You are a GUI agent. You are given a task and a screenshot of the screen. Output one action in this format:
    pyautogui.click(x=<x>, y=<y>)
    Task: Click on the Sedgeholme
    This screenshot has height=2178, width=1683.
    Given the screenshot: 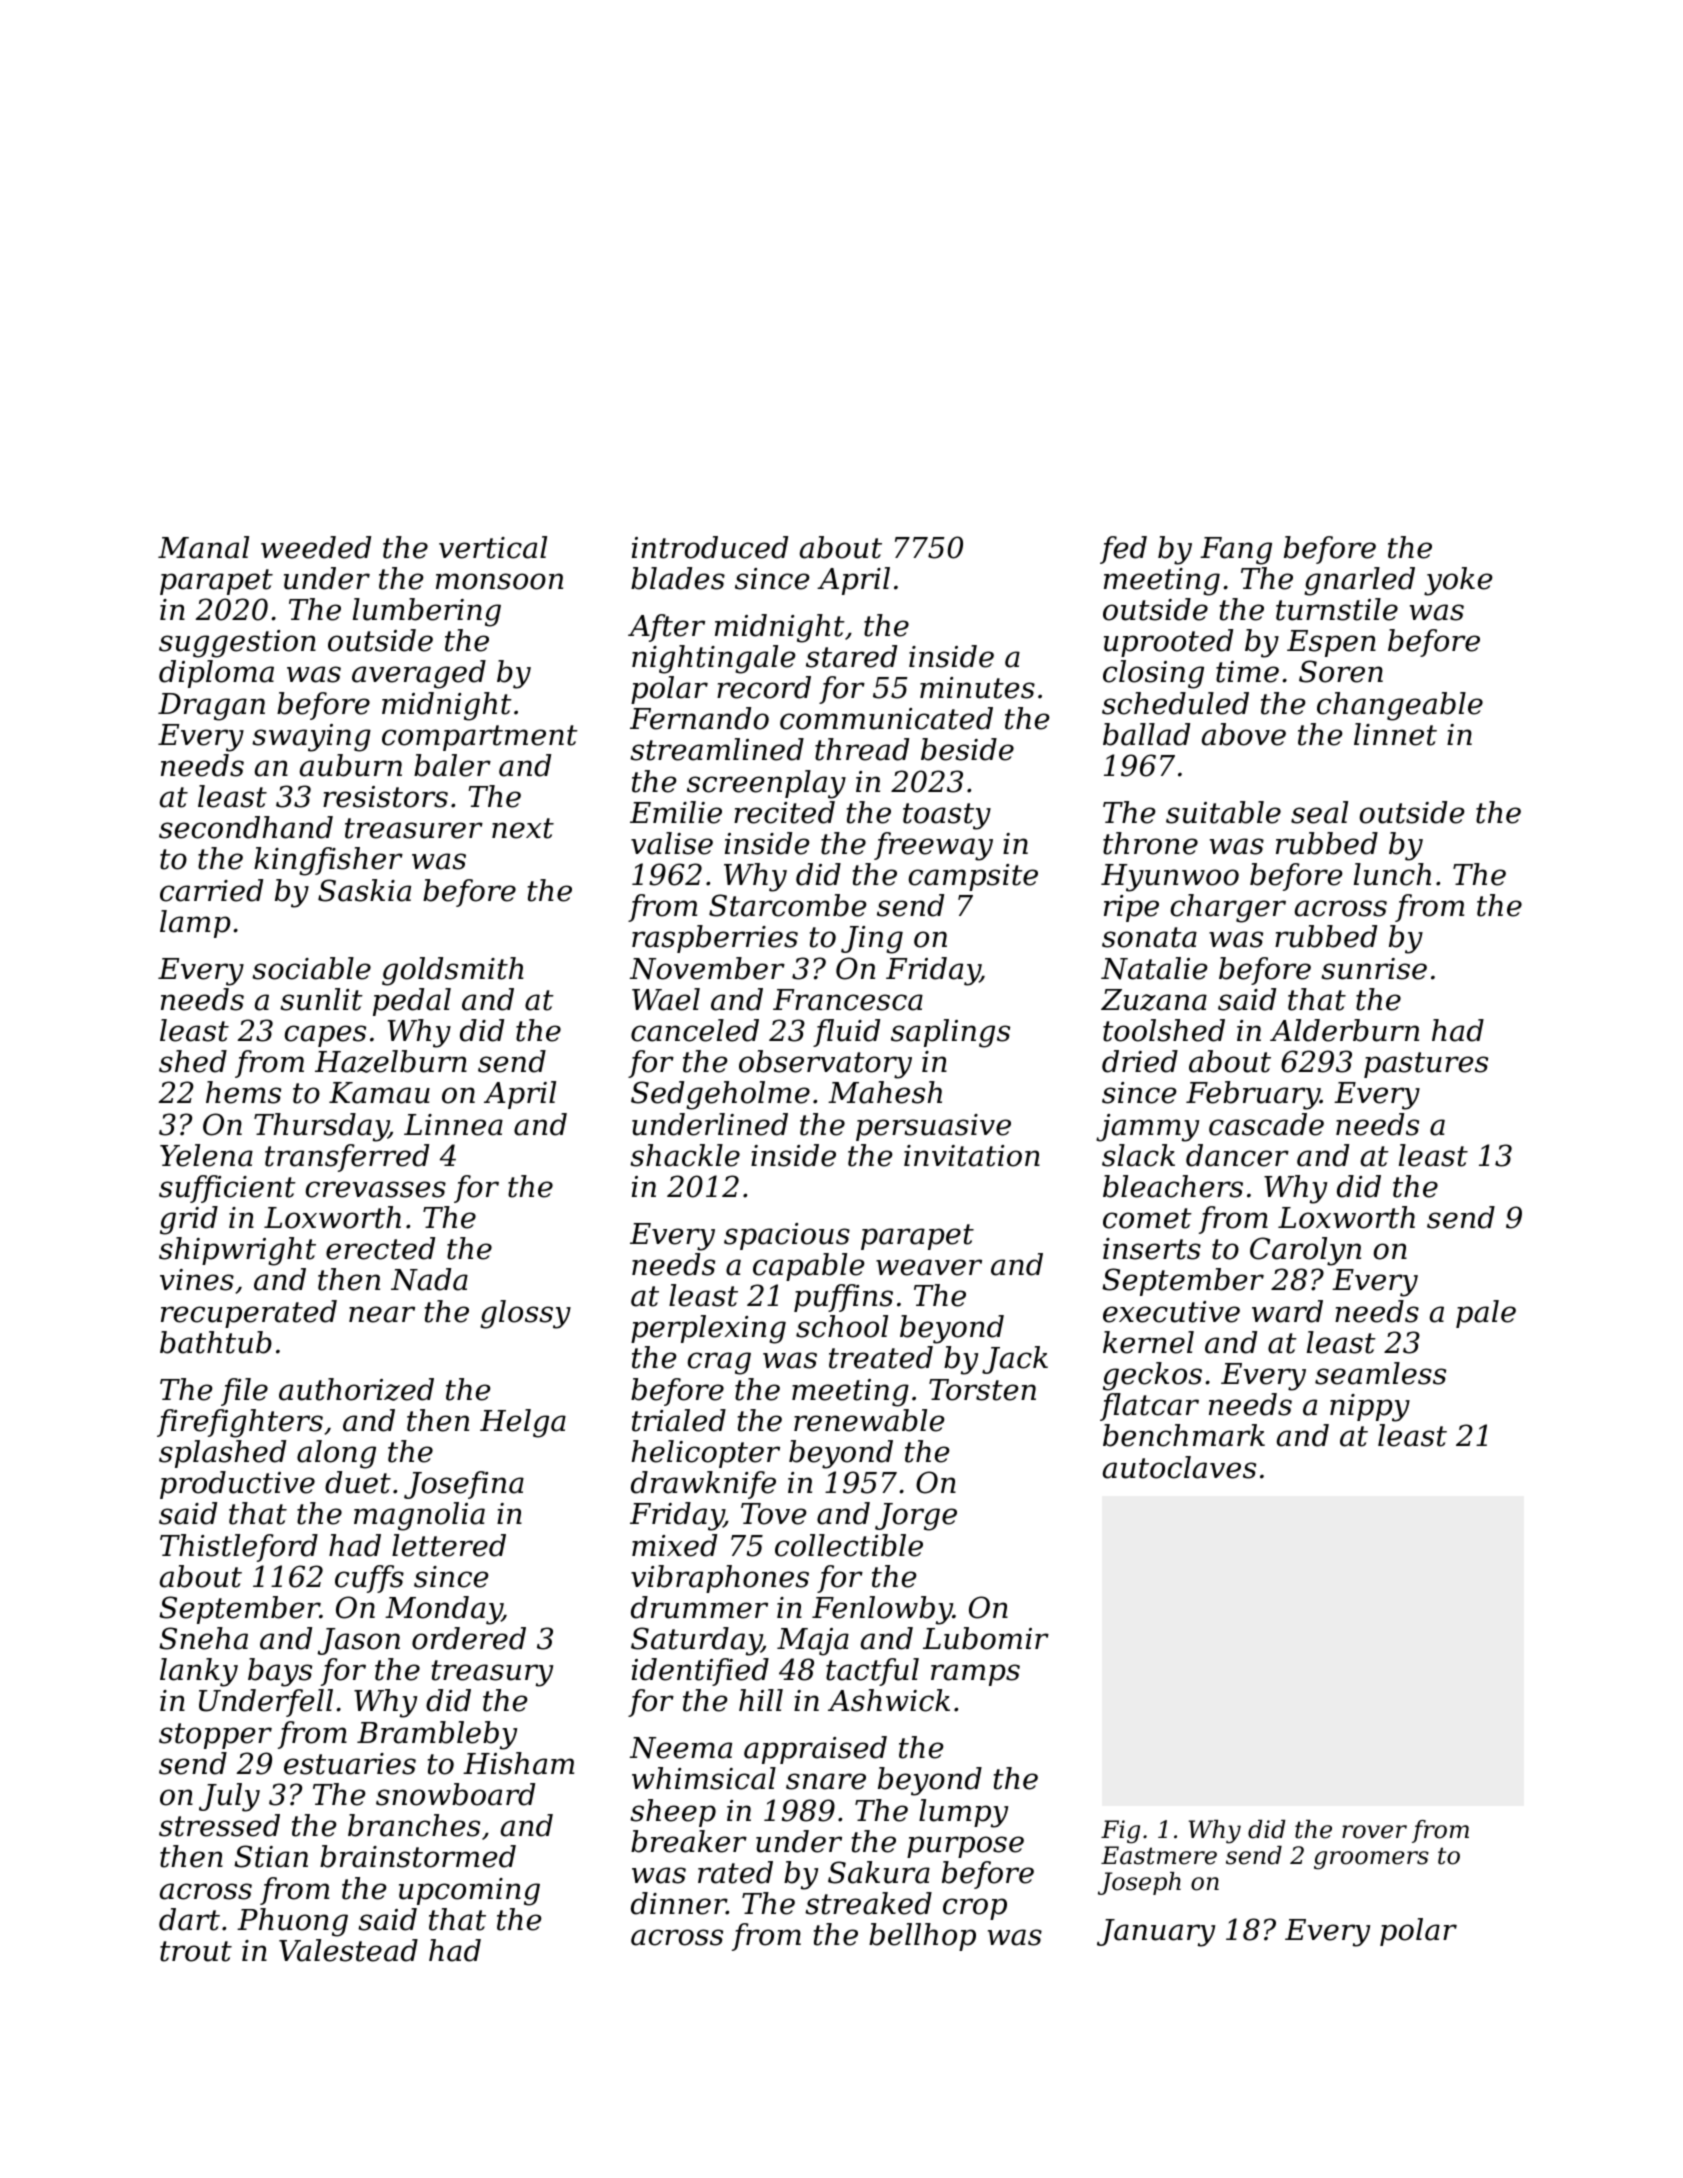 What is the action you would take?
    pyautogui.click(x=720, y=1095)
